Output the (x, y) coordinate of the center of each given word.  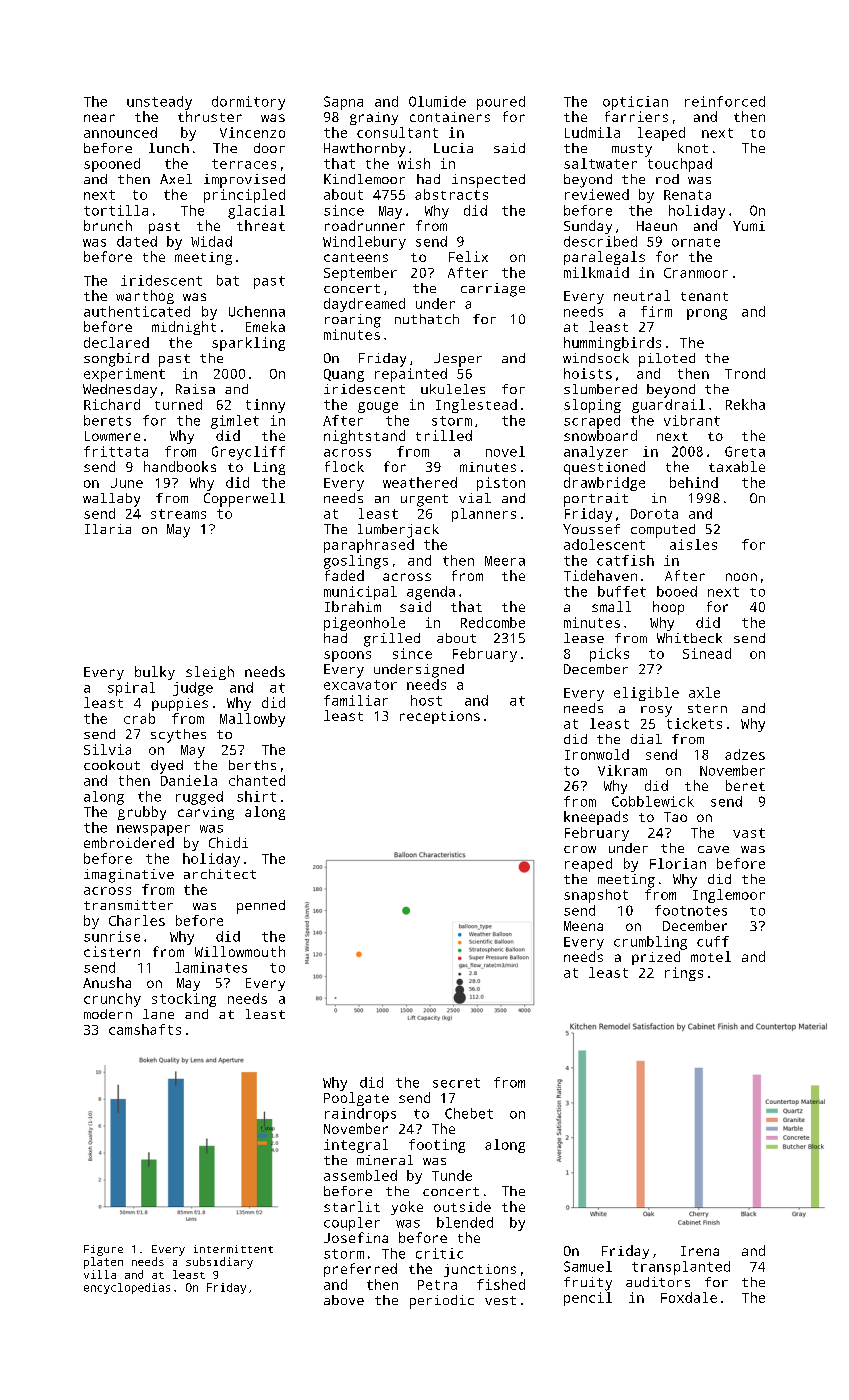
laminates (211, 967)
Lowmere (112, 436)
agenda (431, 593)
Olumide (437, 101)
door (269, 148)
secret (456, 1083)
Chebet (469, 1113)
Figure (103, 1250)
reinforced (725, 101)
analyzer (596, 453)
